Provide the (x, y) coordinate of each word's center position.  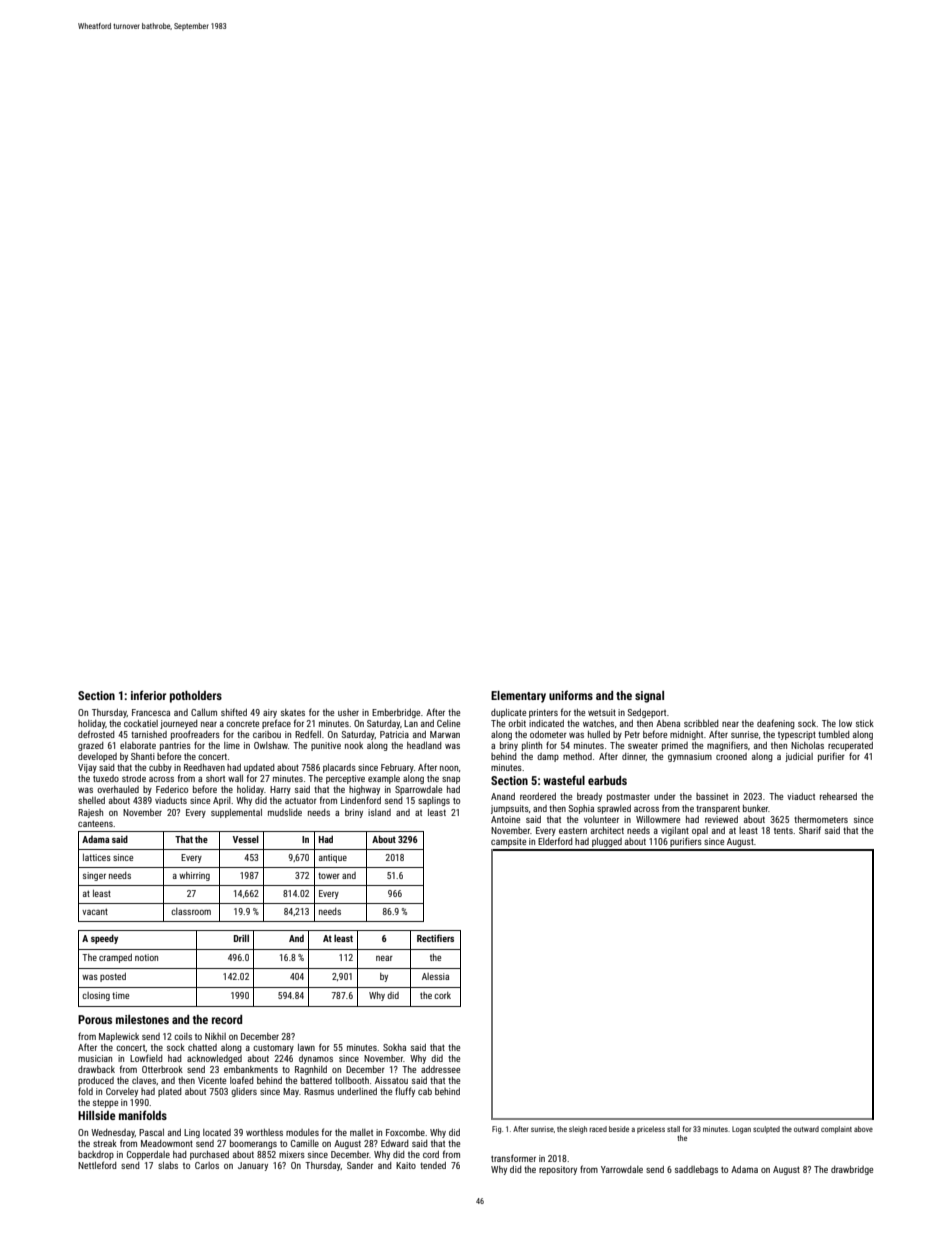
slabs (168, 1165)
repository (558, 1170)
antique (333, 858)
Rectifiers (435, 938)
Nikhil (215, 1036)
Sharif (810, 830)
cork (442, 995)
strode (134, 778)
